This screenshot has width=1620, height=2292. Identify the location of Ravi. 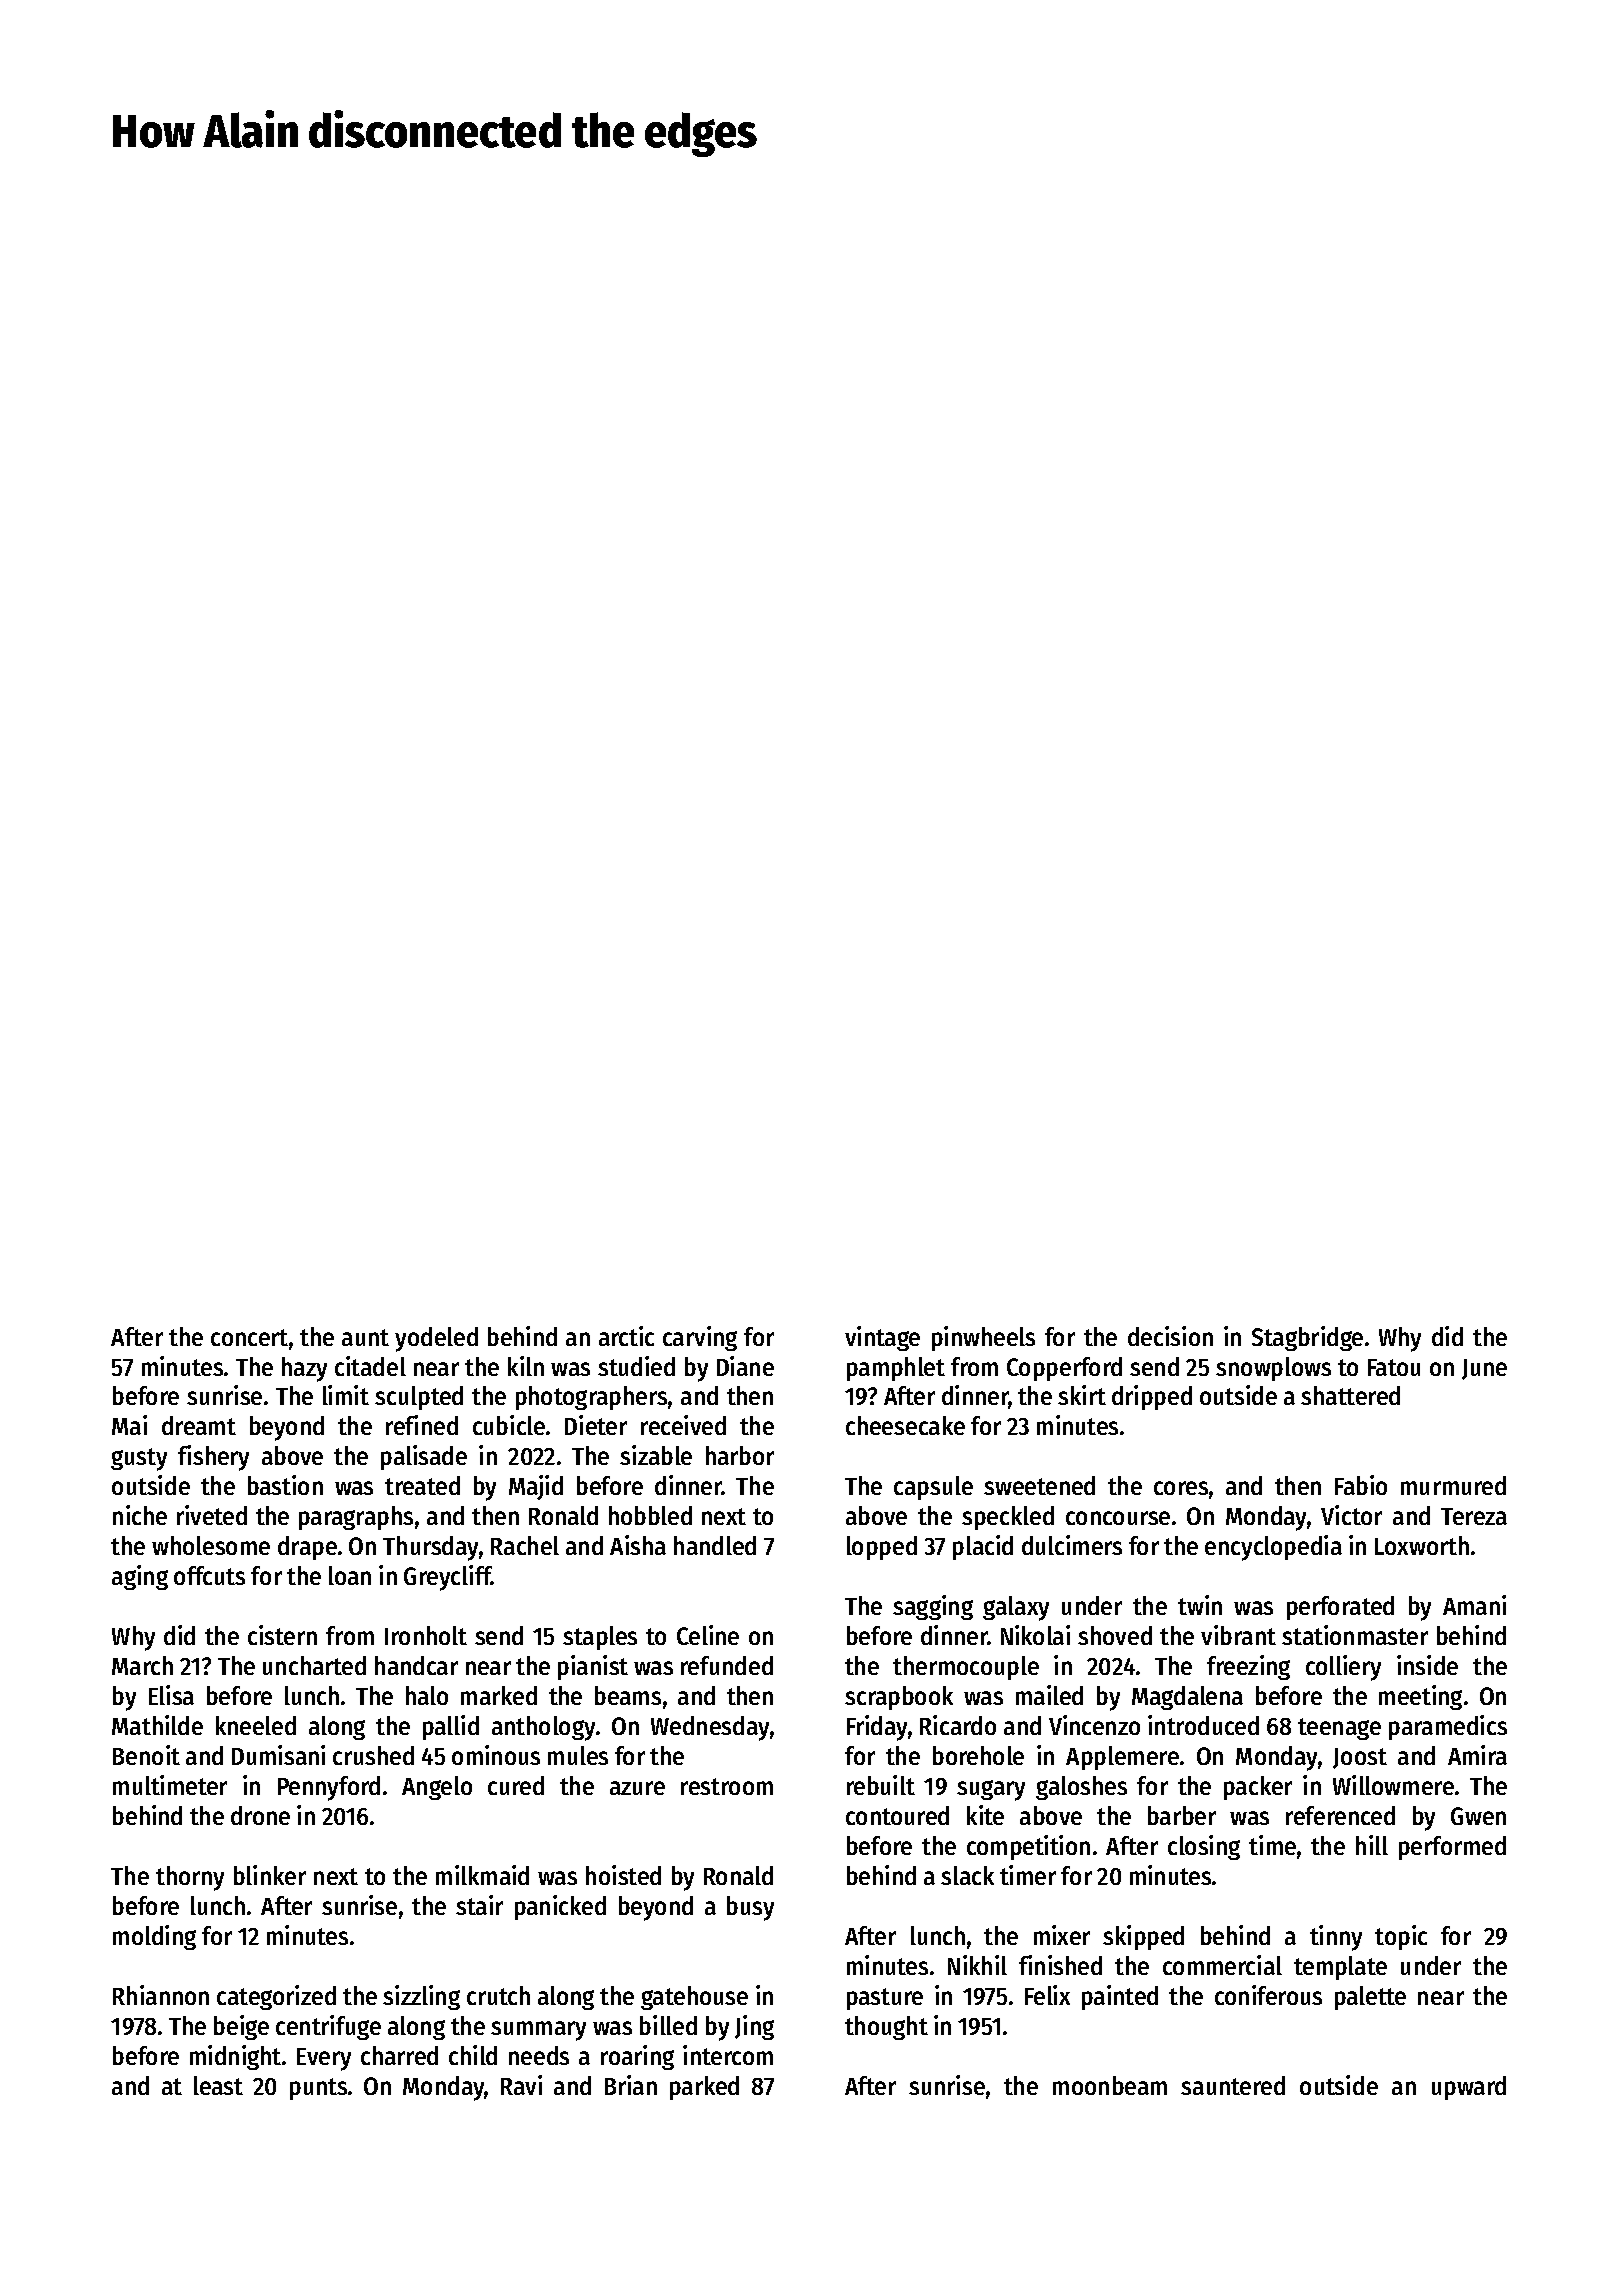
(521, 2085).
